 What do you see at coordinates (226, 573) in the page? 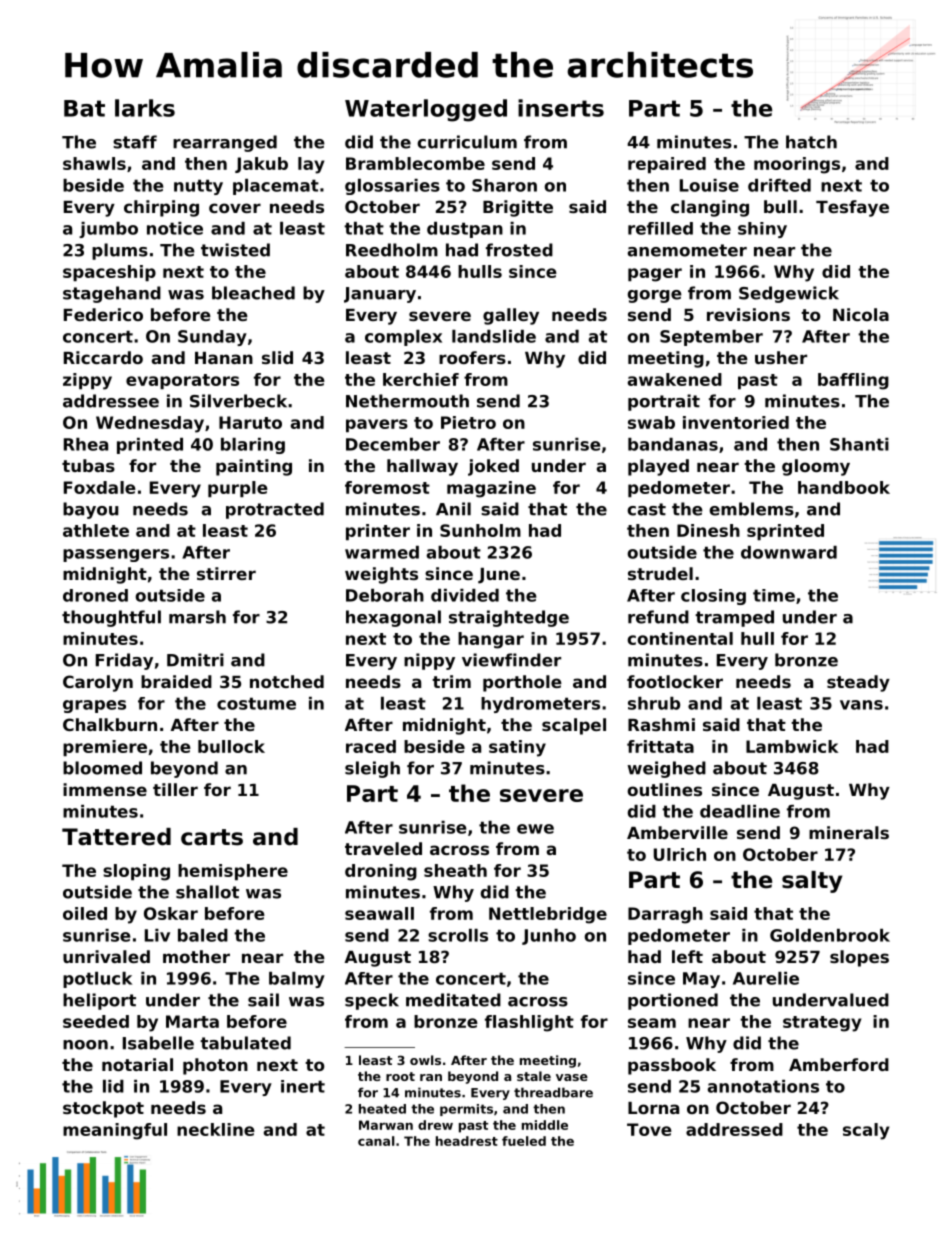
I see `stirrer` at bounding box center [226, 573].
